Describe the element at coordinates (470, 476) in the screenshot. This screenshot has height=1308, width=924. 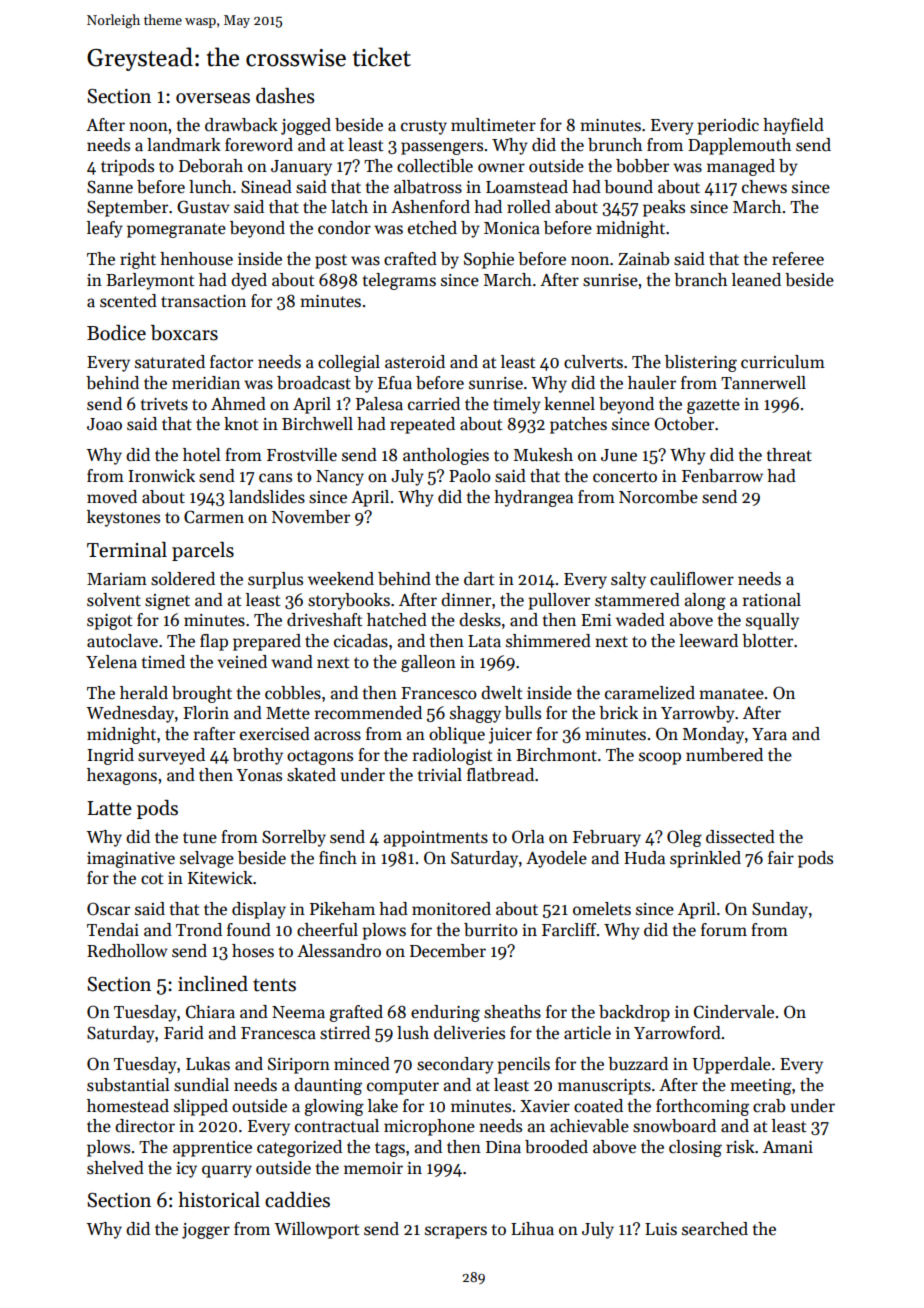
I see `Paolo` at that location.
